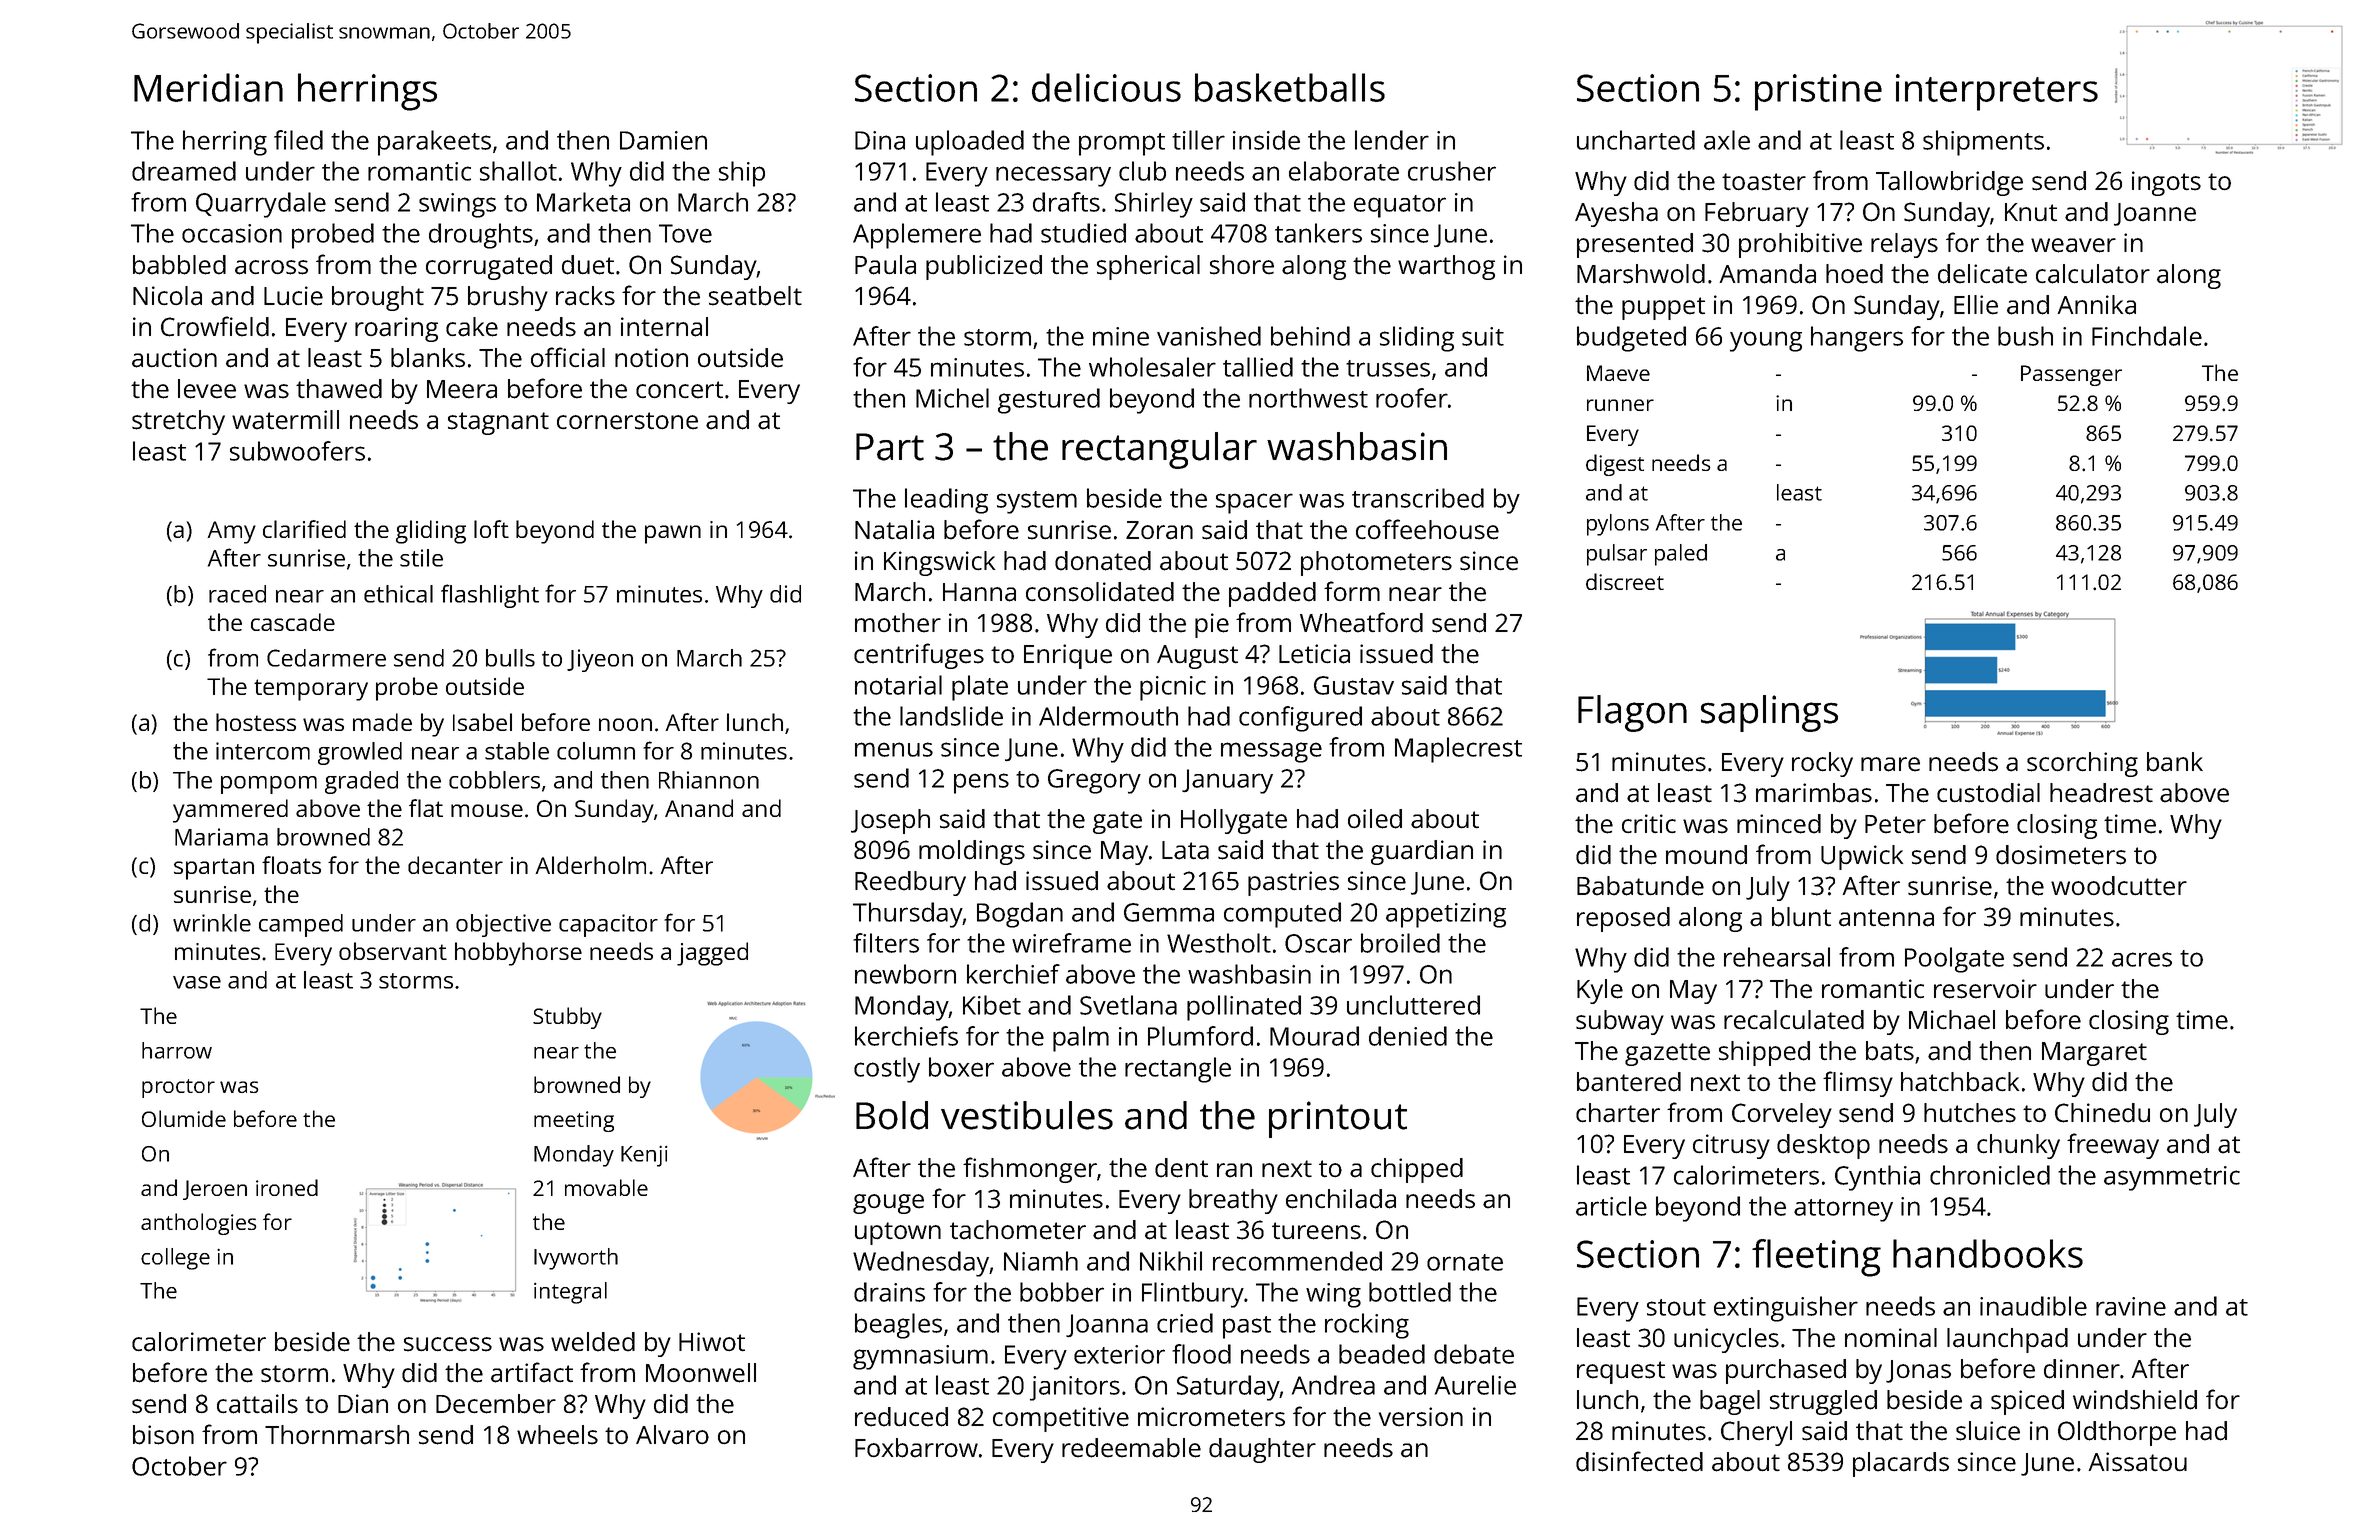 Image resolution: width=2380 pixels, height=1540 pixels. Describe the element at coordinates (1290, 87) in the screenshot. I see `basketballs` at that location.
